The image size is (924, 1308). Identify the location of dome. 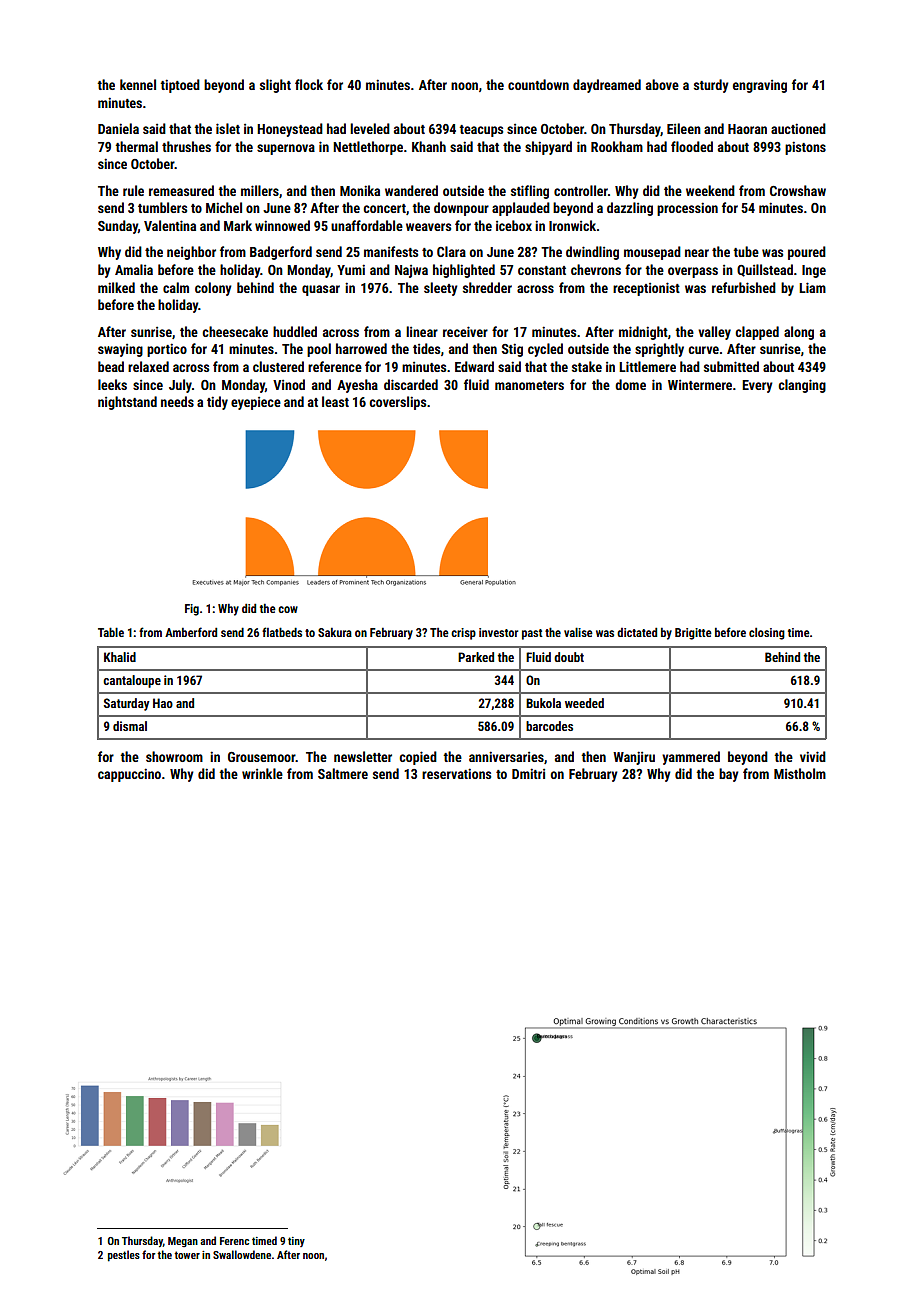
(630, 384).
